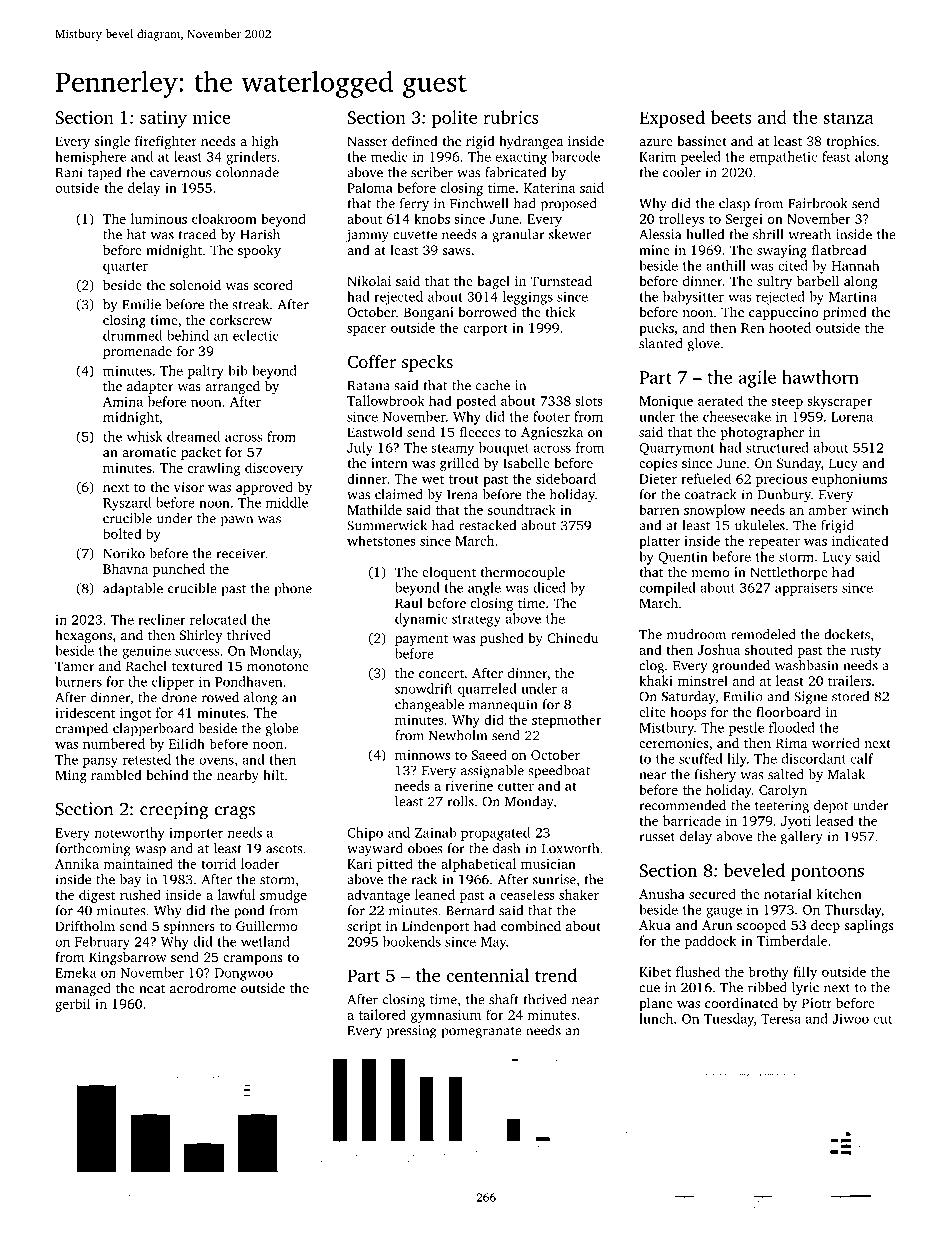 The width and height of the screenshot is (952, 1233). What do you see at coordinates (521, 158) in the screenshot?
I see `exacting` at bounding box center [521, 158].
